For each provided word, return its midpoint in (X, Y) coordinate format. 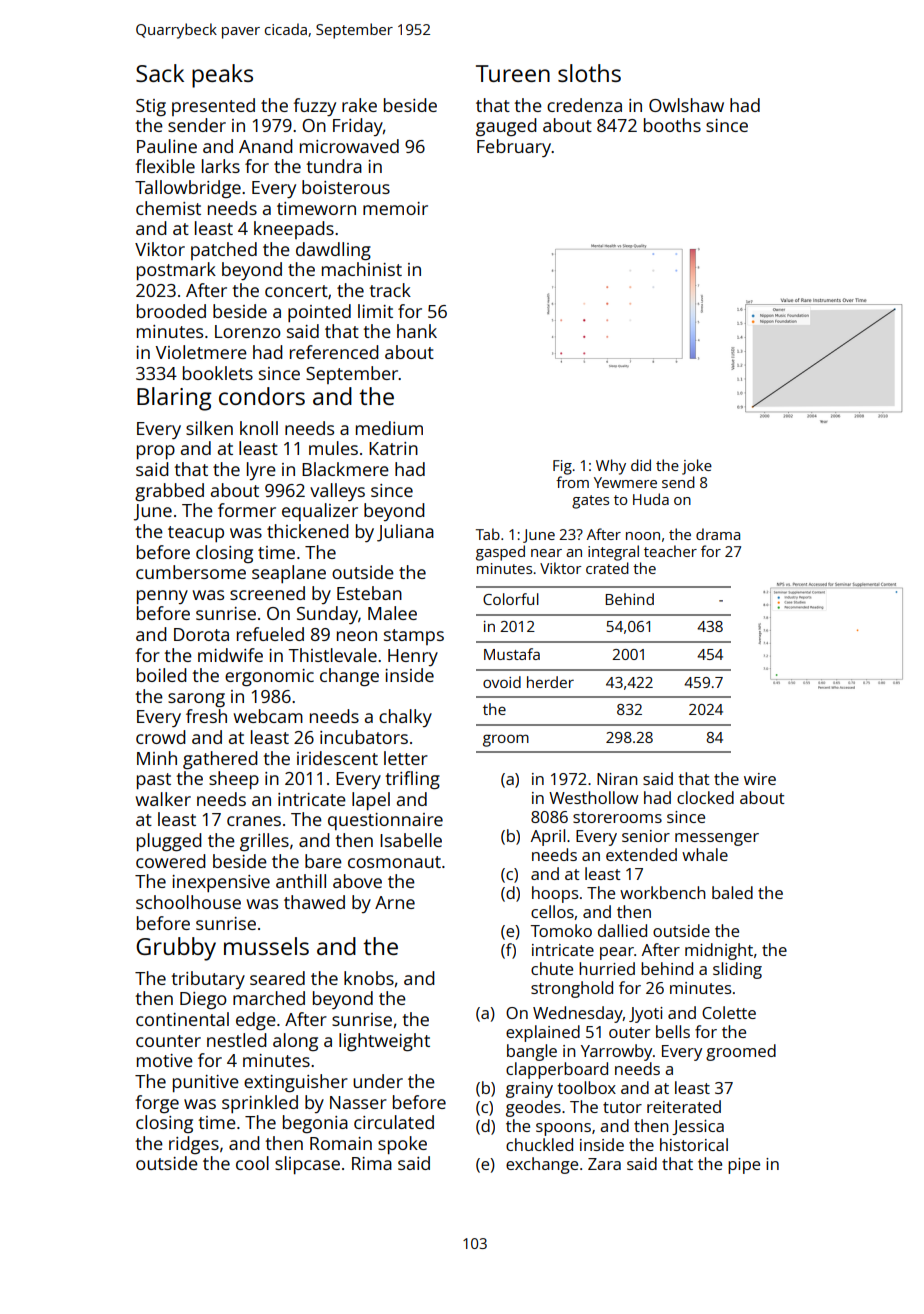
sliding (737, 970)
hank (417, 331)
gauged (506, 127)
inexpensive (221, 883)
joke (697, 467)
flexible (165, 166)
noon (643, 536)
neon (357, 636)
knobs (369, 978)
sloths (589, 73)
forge (157, 1104)
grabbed (169, 492)
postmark (176, 271)
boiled (162, 675)
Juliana (405, 533)
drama (718, 534)
